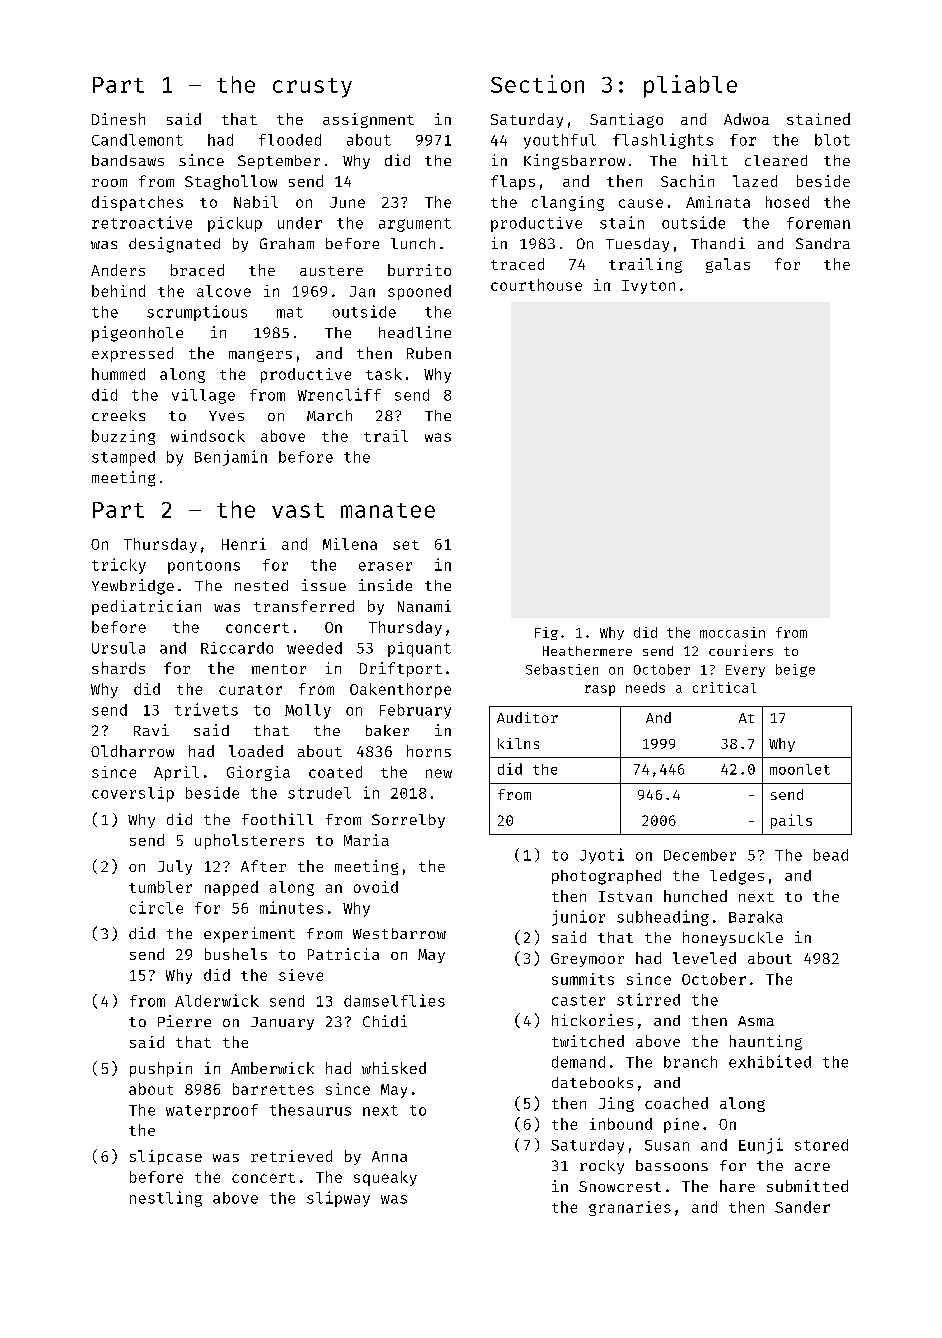  I want to click on whisked, so click(394, 1068).
